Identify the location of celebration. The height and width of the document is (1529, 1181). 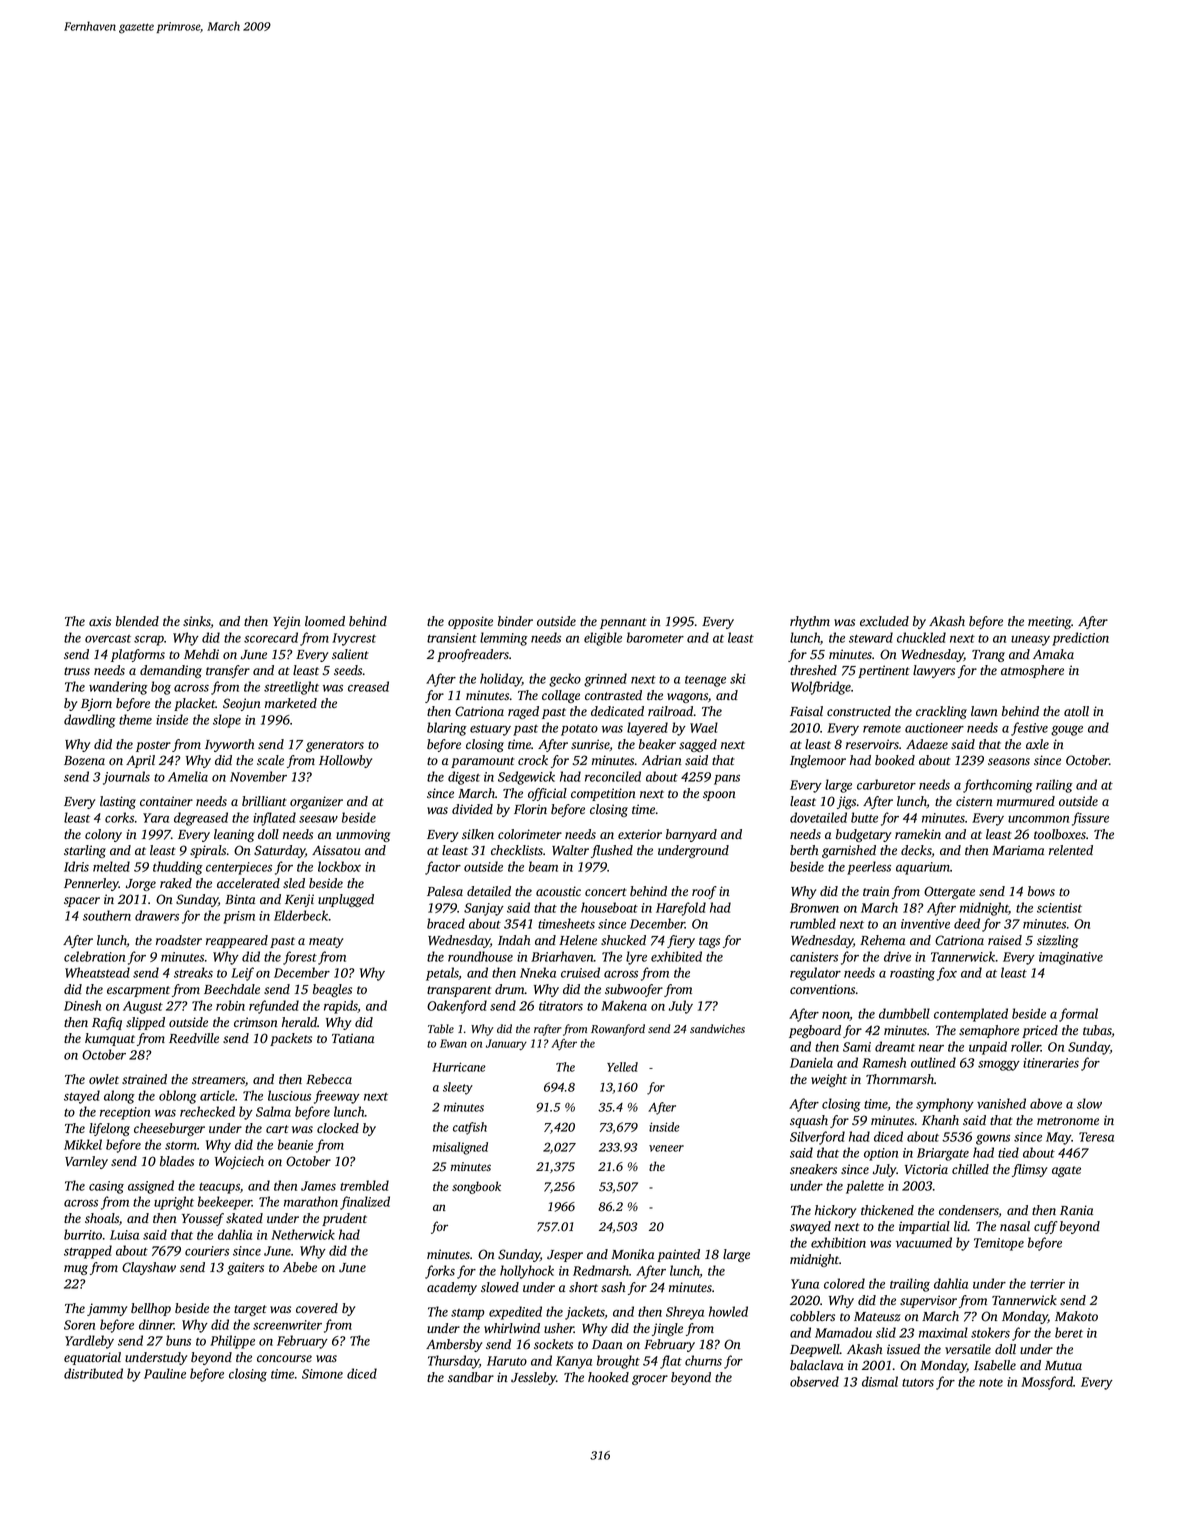
(94, 956).
